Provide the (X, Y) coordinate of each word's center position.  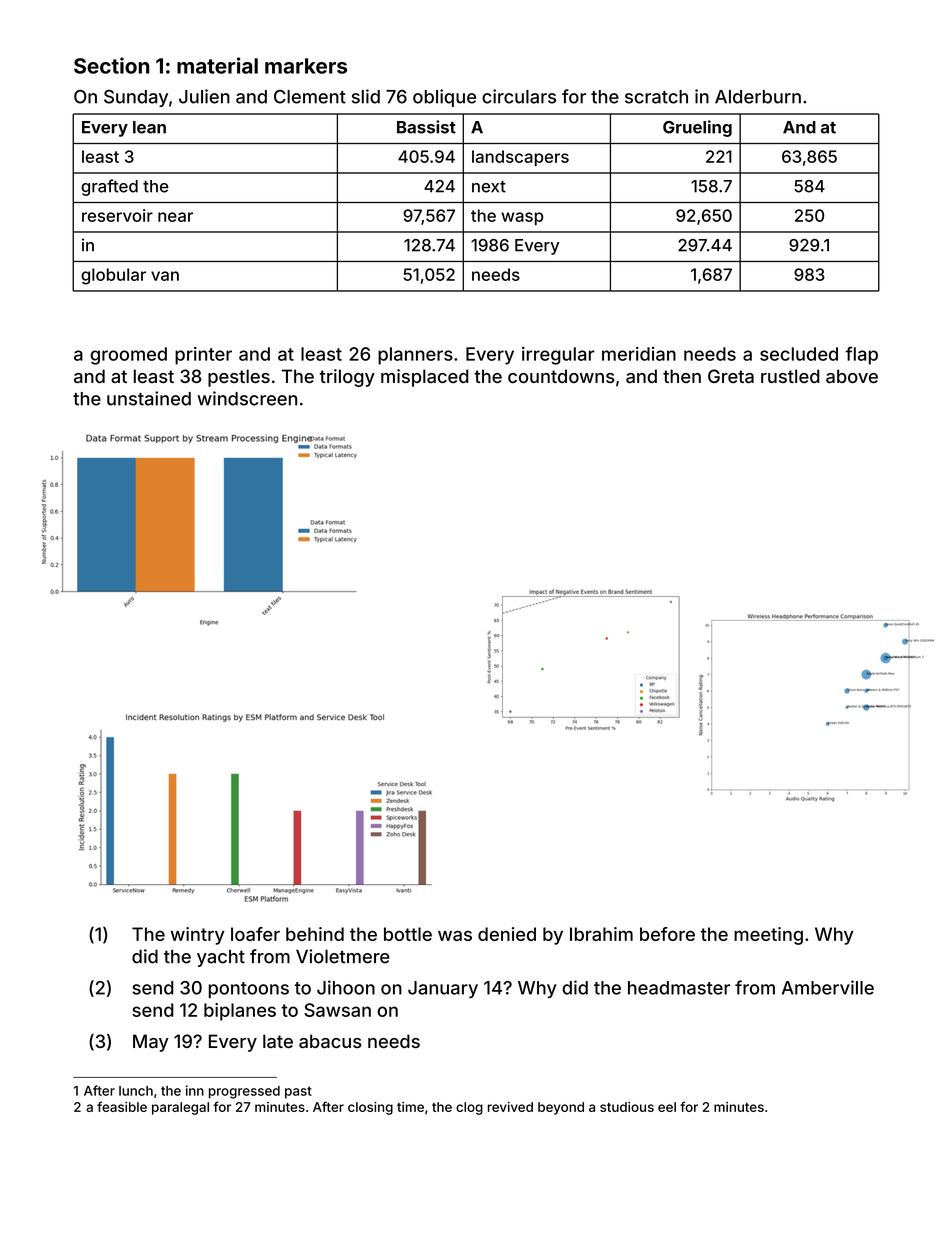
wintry (198, 936)
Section (111, 65)
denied (507, 934)
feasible (122, 1106)
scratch (656, 97)
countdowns (561, 376)
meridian (639, 354)
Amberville (828, 987)
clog (469, 1108)
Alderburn (758, 97)
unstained (149, 398)
